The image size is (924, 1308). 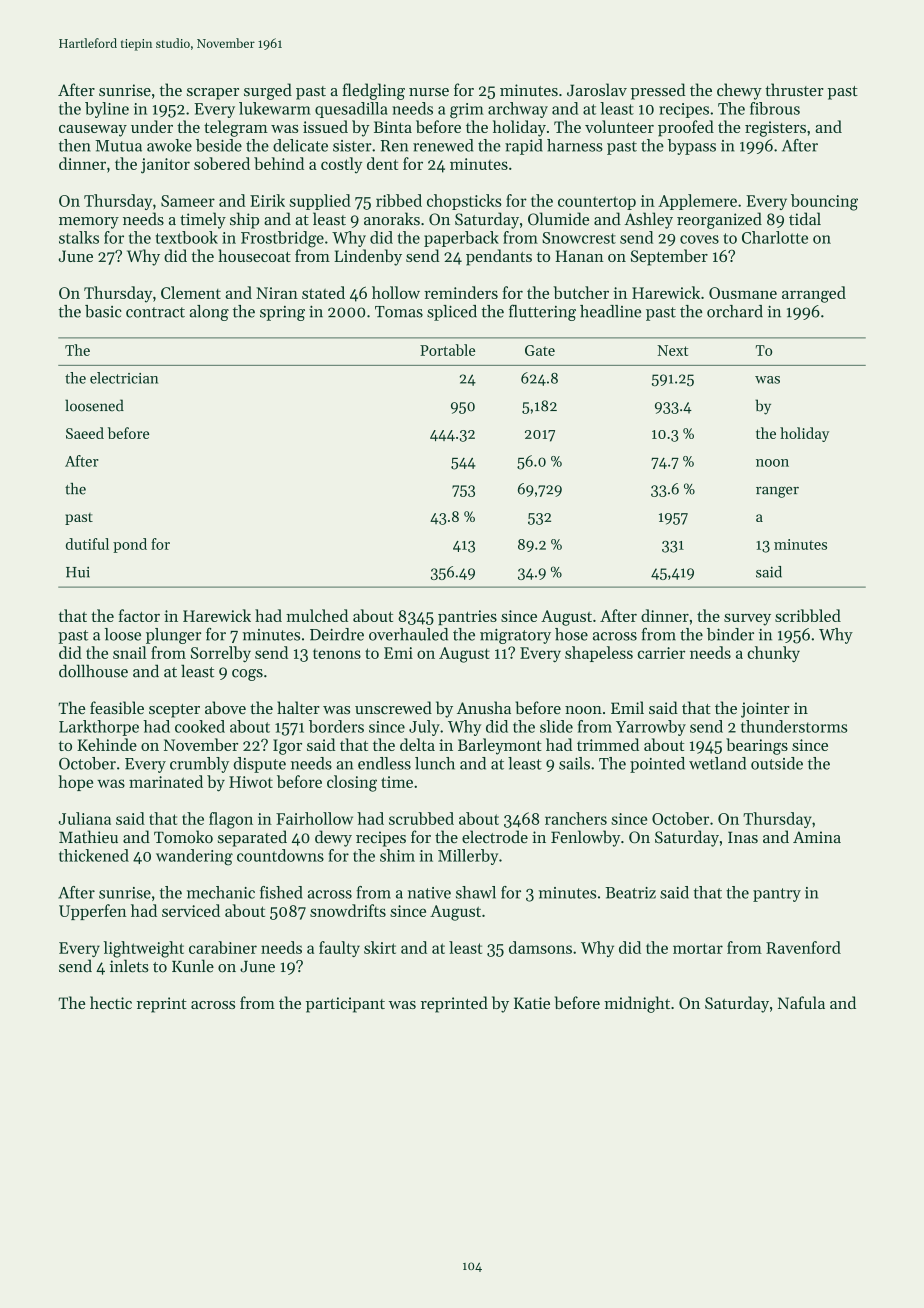 What do you see at coordinates (85, 433) in the document?
I see `Saeed` at bounding box center [85, 433].
